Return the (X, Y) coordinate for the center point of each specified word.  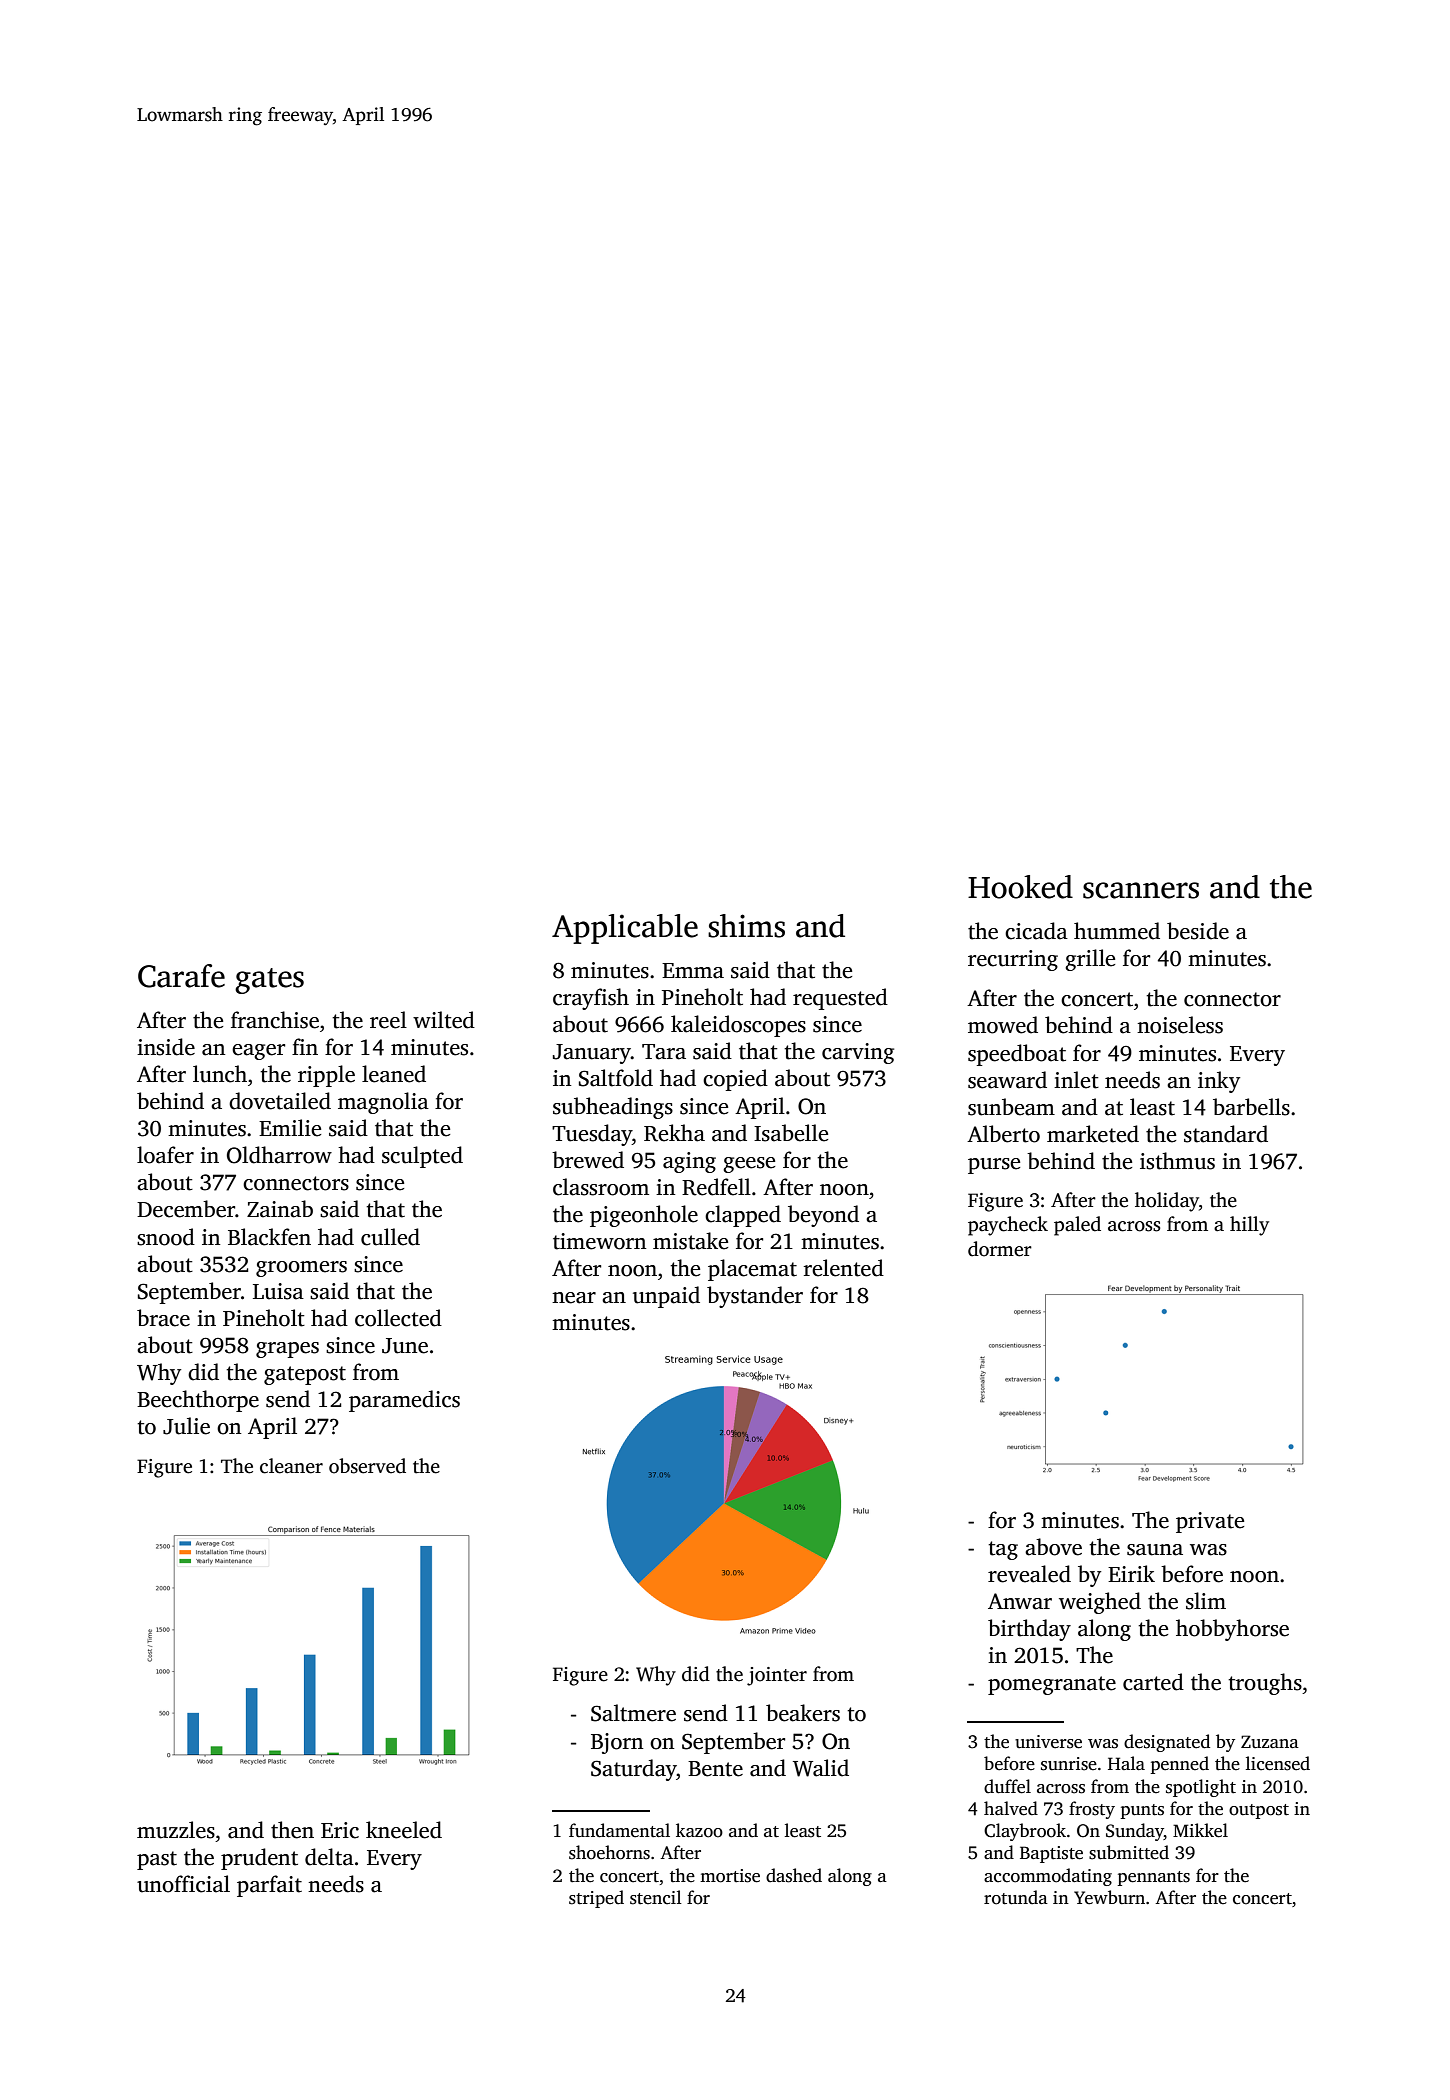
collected (398, 1318)
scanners (1141, 890)
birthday (1029, 1630)
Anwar (1020, 1601)
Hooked (1020, 887)
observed (367, 1466)
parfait (269, 1886)
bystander (755, 1297)
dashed (794, 1875)
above (1053, 1547)
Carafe (181, 976)
